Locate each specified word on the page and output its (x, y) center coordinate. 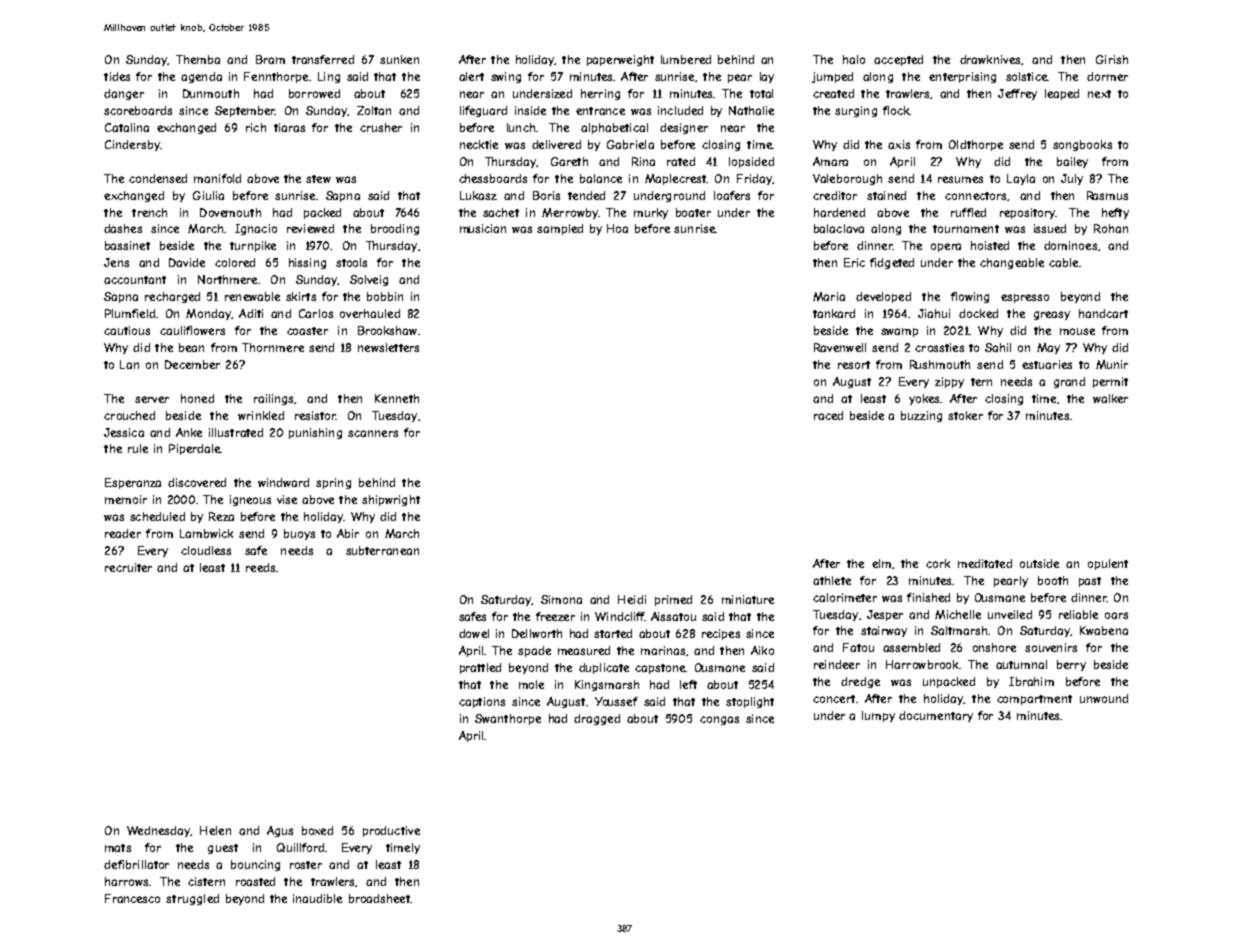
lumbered (686, 59)
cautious (127, 330)
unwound (1104, 698)
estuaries (1047, 364)
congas (719, 720)
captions (482, 702)
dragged (597, 719)
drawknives (990, 59)
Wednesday (158, 831)
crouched (129, 415)
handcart (1103, 313)
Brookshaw (387, 330)
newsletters (388, 347)
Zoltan (374, 110)
